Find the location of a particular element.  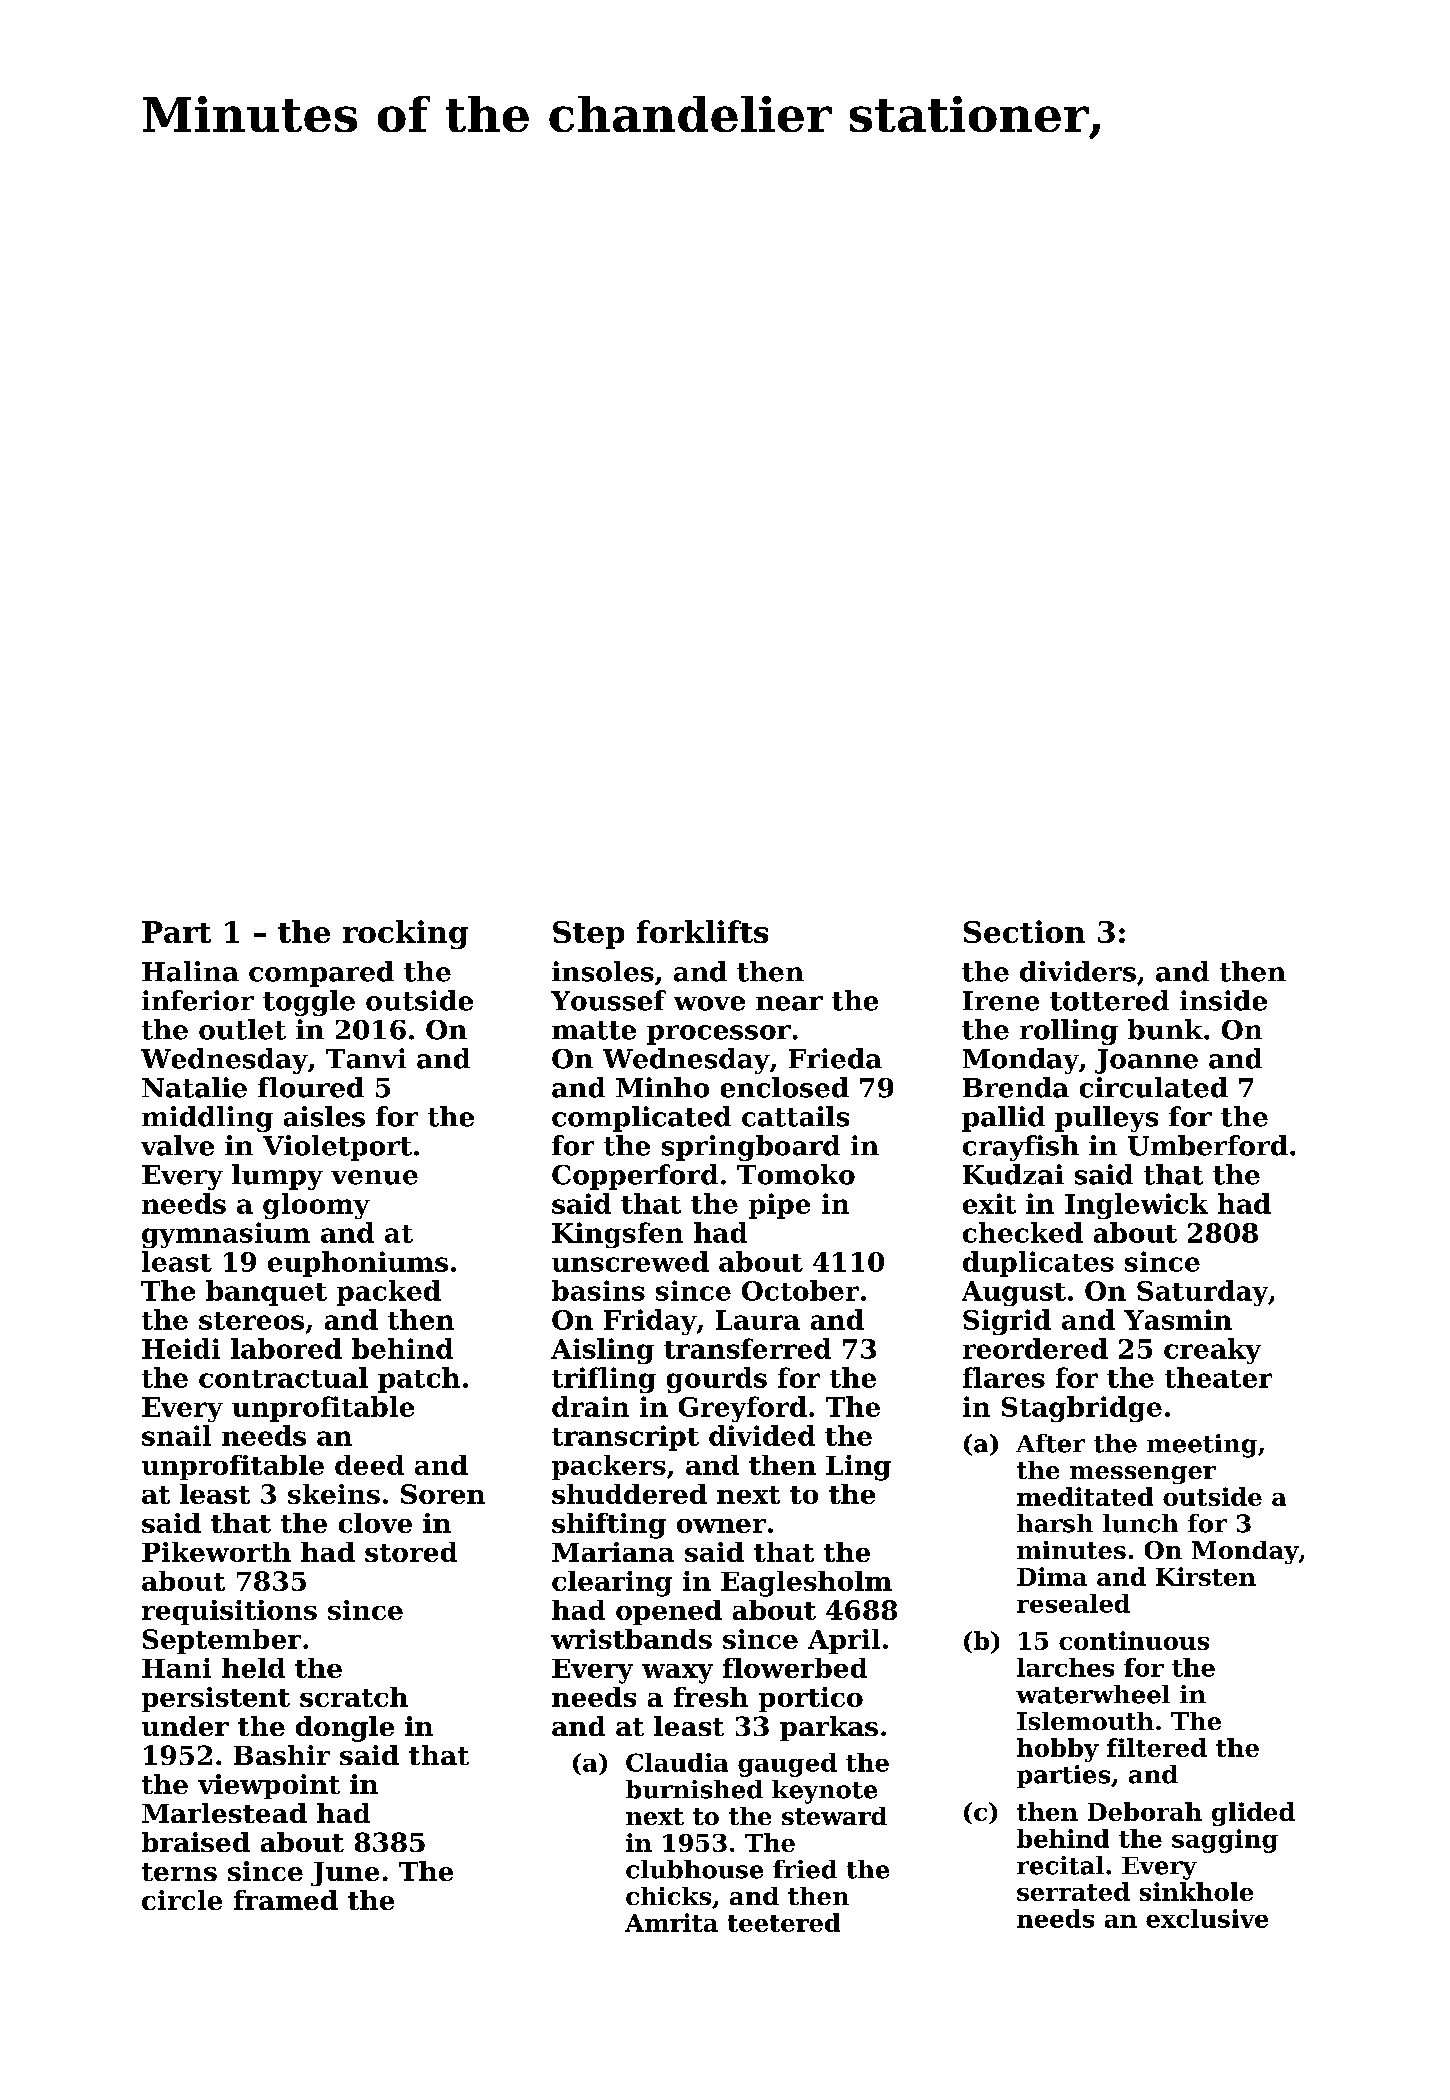

Greyford is located at coordinates (743, 1409).
